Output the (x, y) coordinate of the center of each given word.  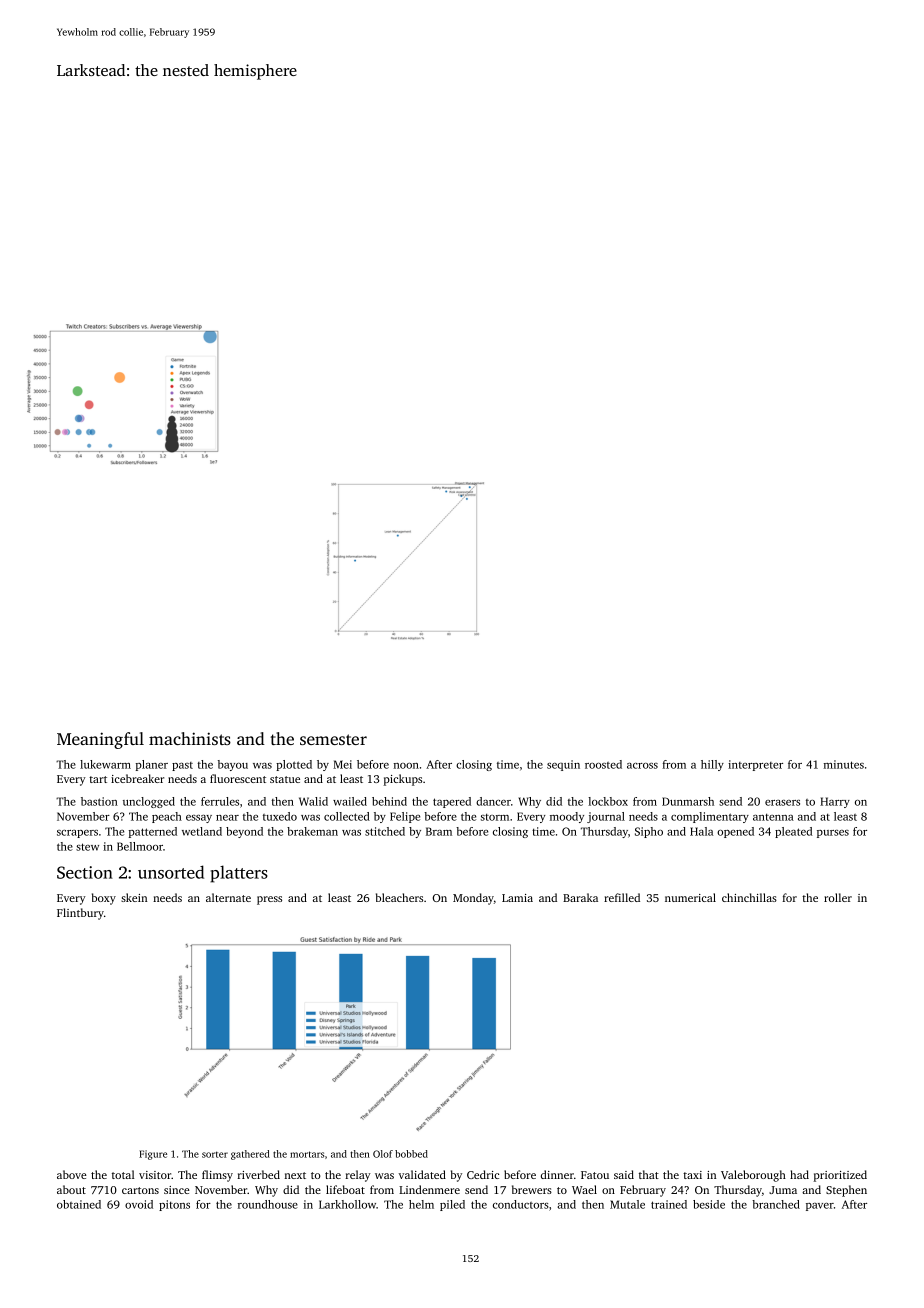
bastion (99, 801)
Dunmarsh (688, 801)
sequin (563, 765)
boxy (104, 899)
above (72, 1174)
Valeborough (753, 1176)
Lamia (517, 898)
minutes (844, 764)
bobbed (411, 1154)
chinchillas (749, 897)
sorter (215, 1154)
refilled (622, 897)
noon (406, 766)
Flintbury (80, 914)
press (269, 900)
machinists (190, 738)
